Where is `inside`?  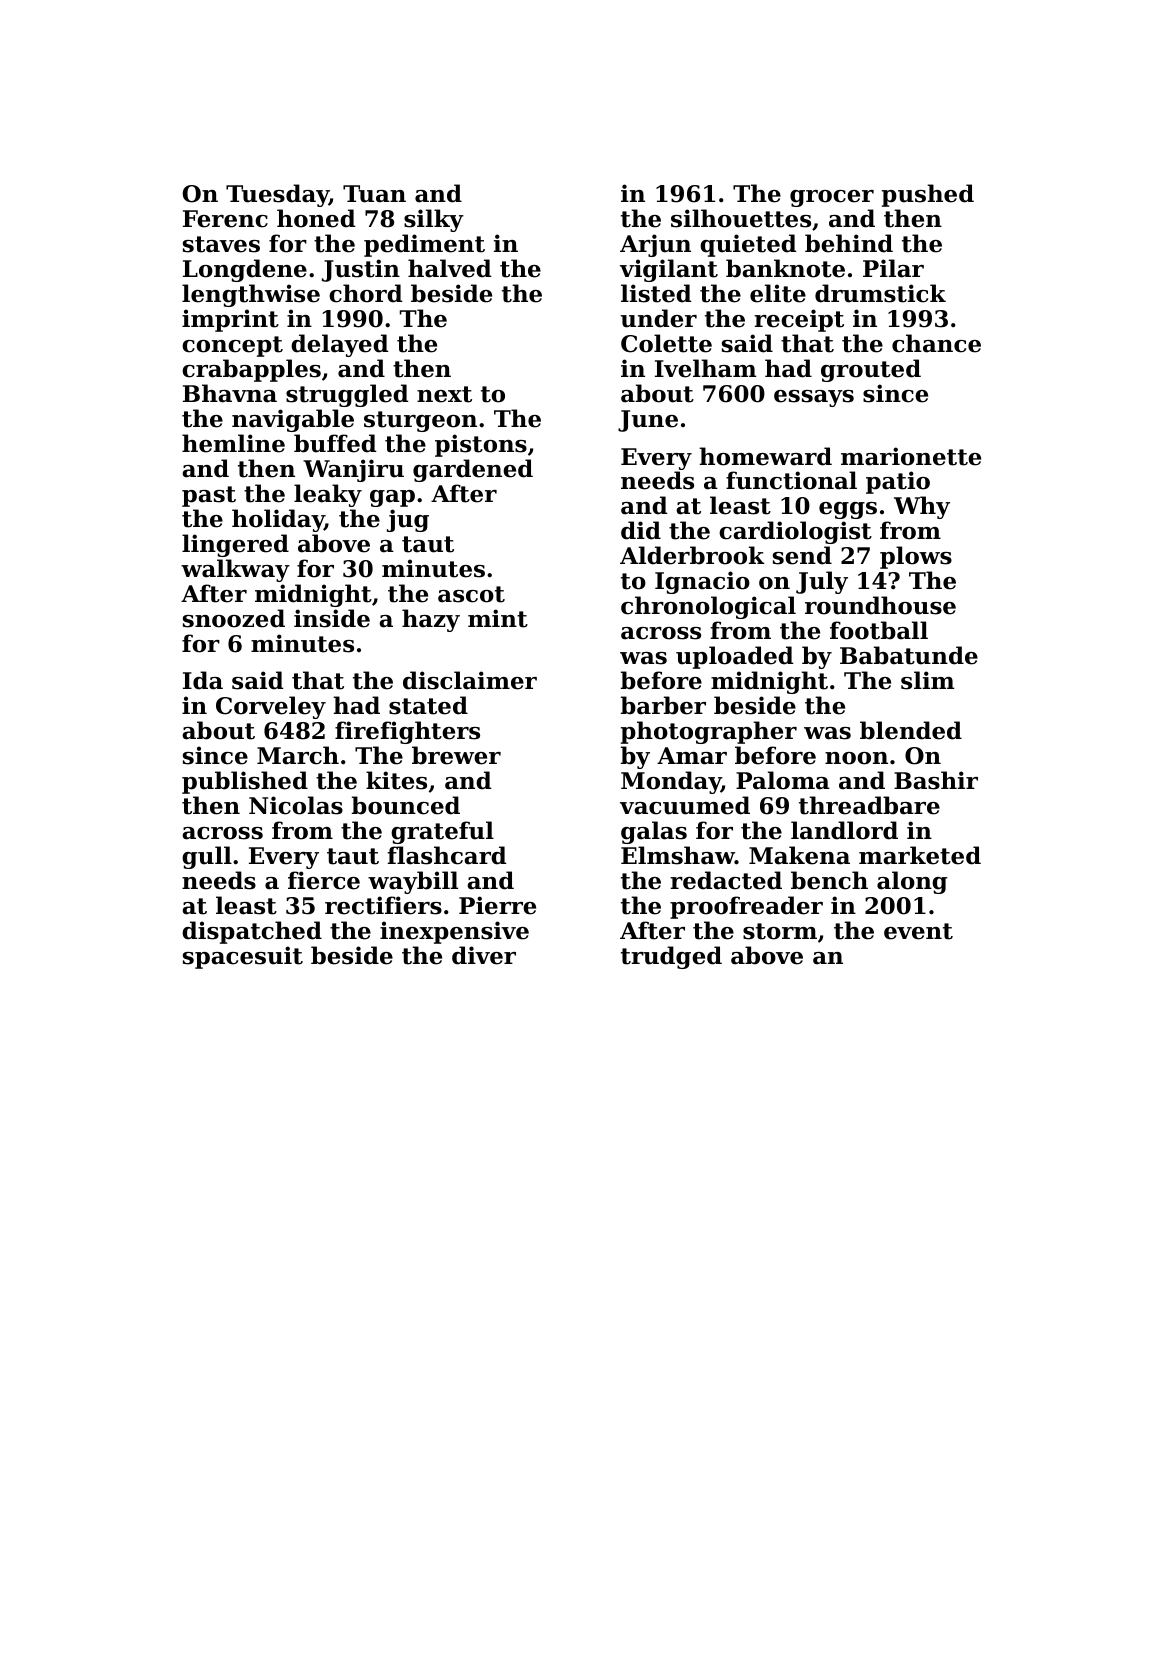 inside is located at coordinates (332, 618).
